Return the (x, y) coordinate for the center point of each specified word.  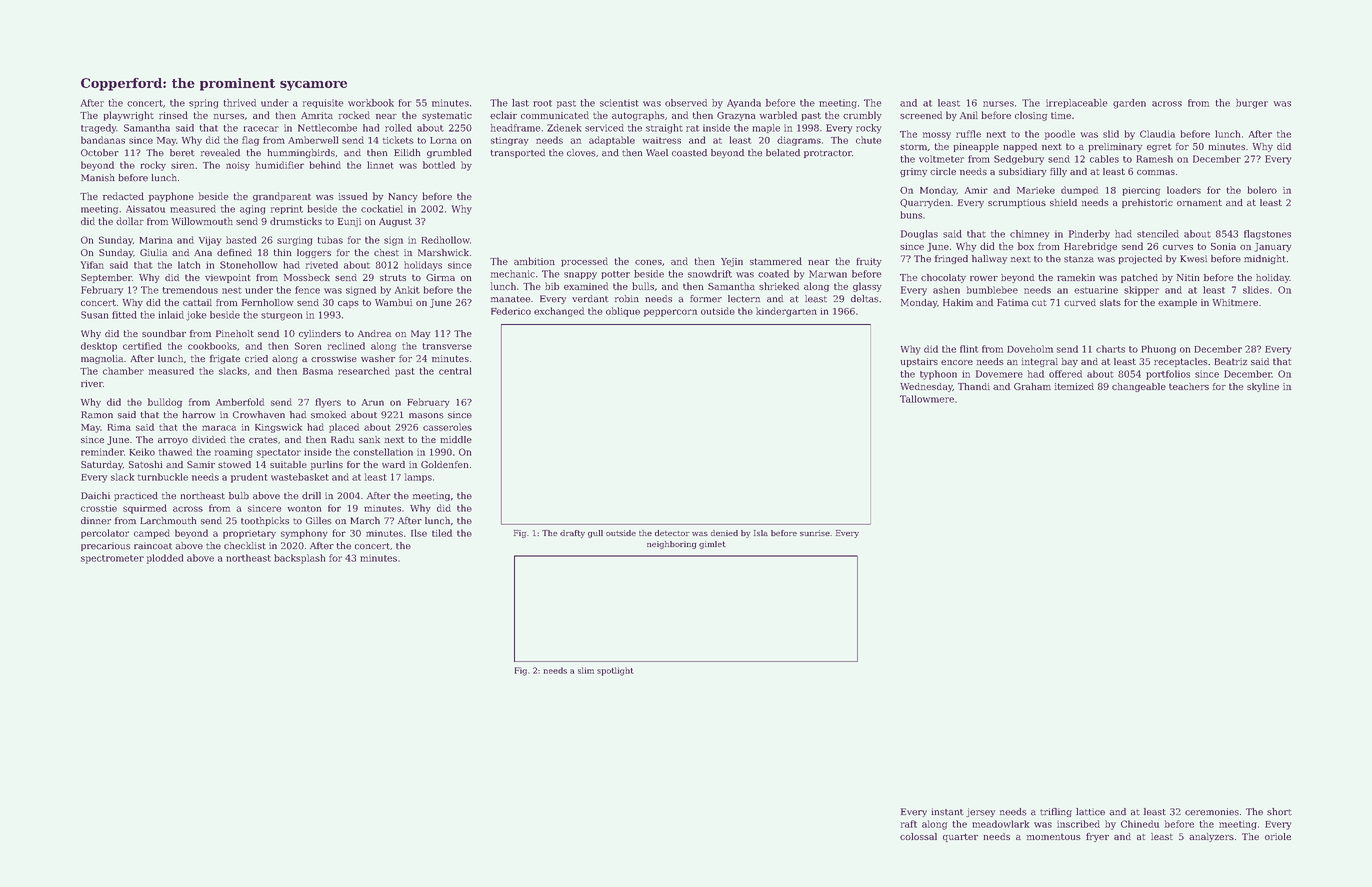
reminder (102, 452)
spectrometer (112, 559)
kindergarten (786, 312)
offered (1065, 374)
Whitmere (1235, 302)
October (100, 153)
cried (256, 358)
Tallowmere (927, 399)
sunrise (815, 533)
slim (586, 670)
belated (783, 153)
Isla (761, 533)
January (1273, 247)
